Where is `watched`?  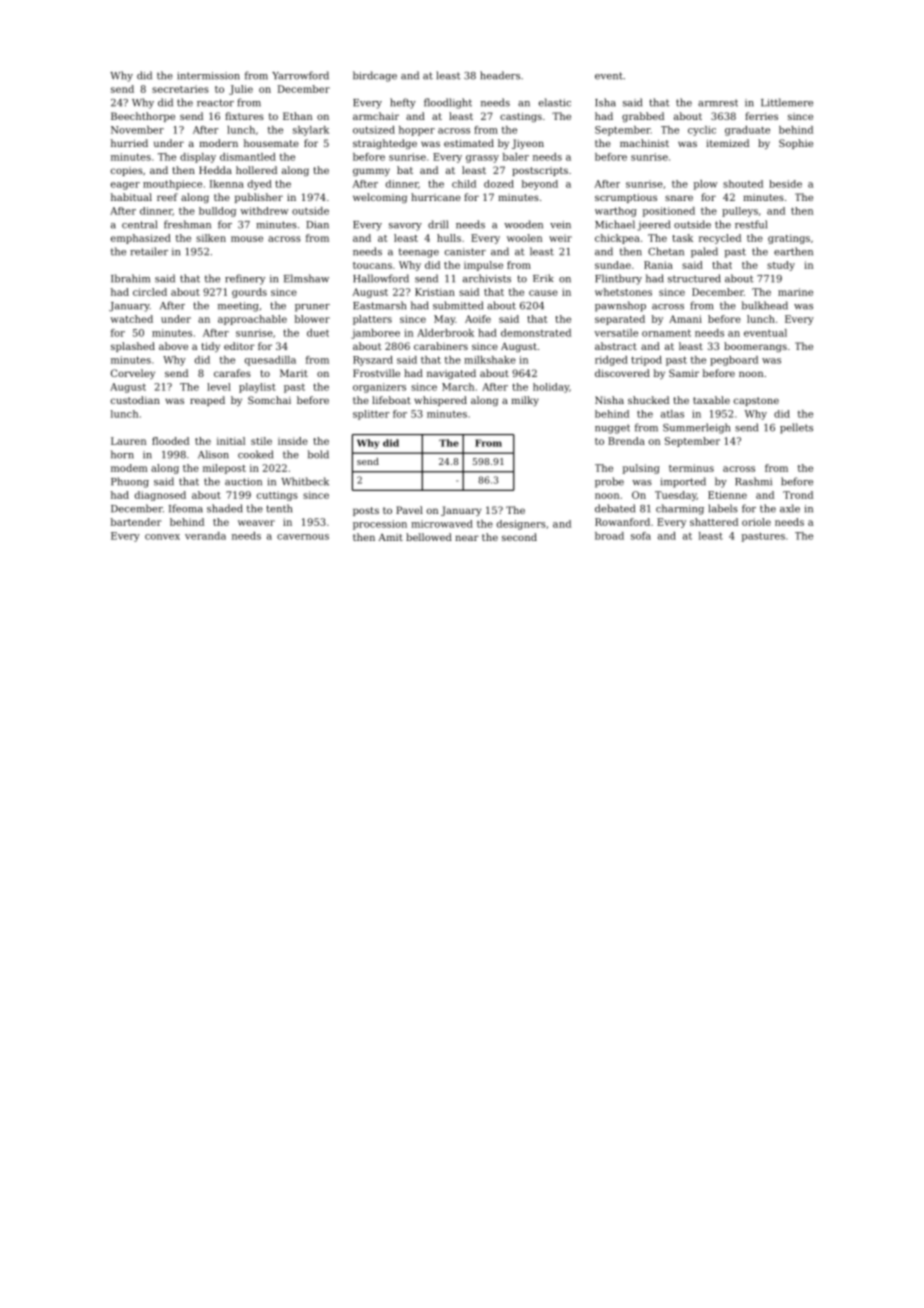 watched is located at coordinates (131, 319).
